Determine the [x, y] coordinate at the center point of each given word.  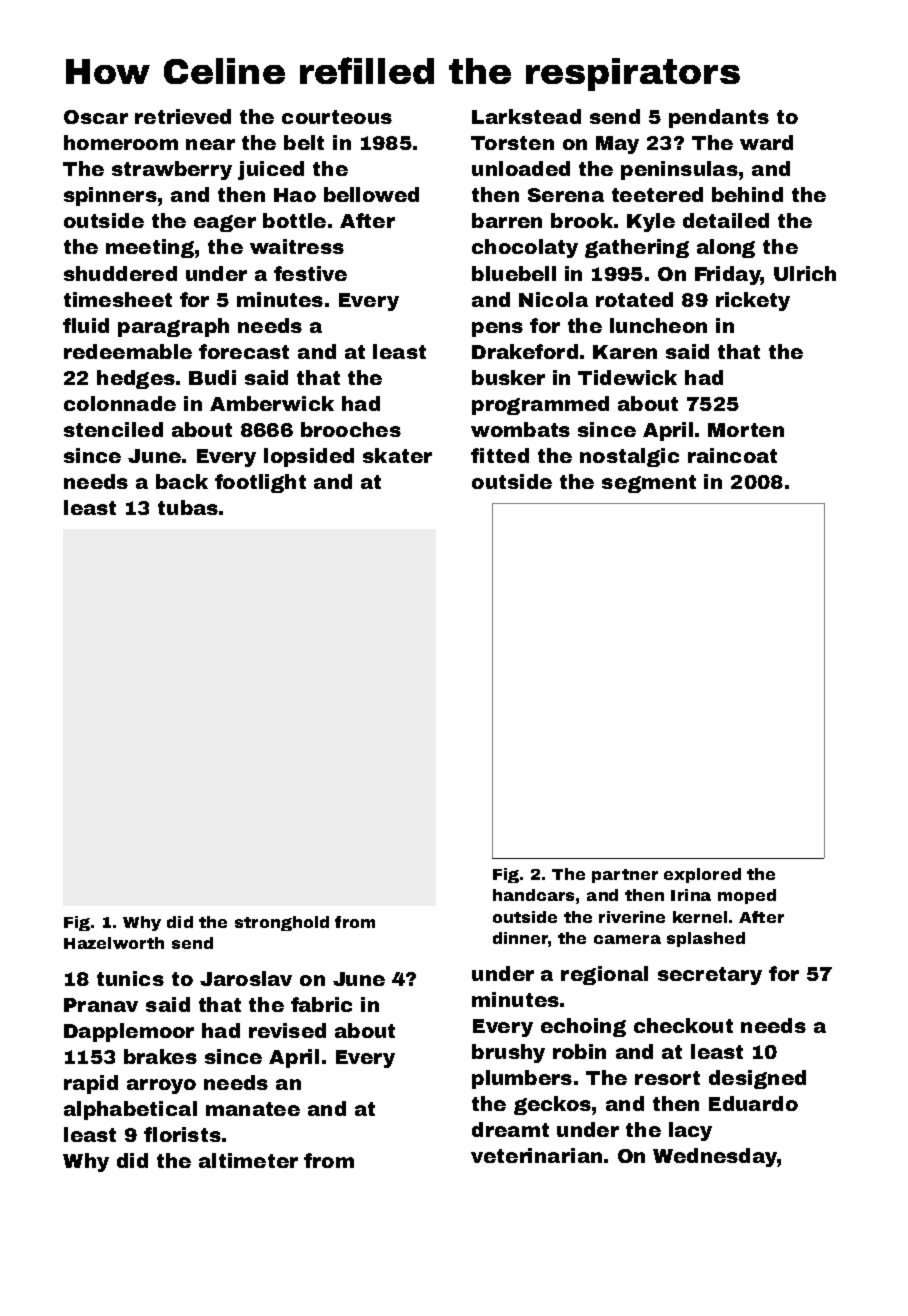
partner [625, 876]
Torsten [512, 143]
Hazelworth [114, 943]
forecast [244, 351]
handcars [533, 895]
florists [182, 1134]
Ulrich [805, 273]
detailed [726, 220]
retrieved [183, 116]
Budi [212, 377]
